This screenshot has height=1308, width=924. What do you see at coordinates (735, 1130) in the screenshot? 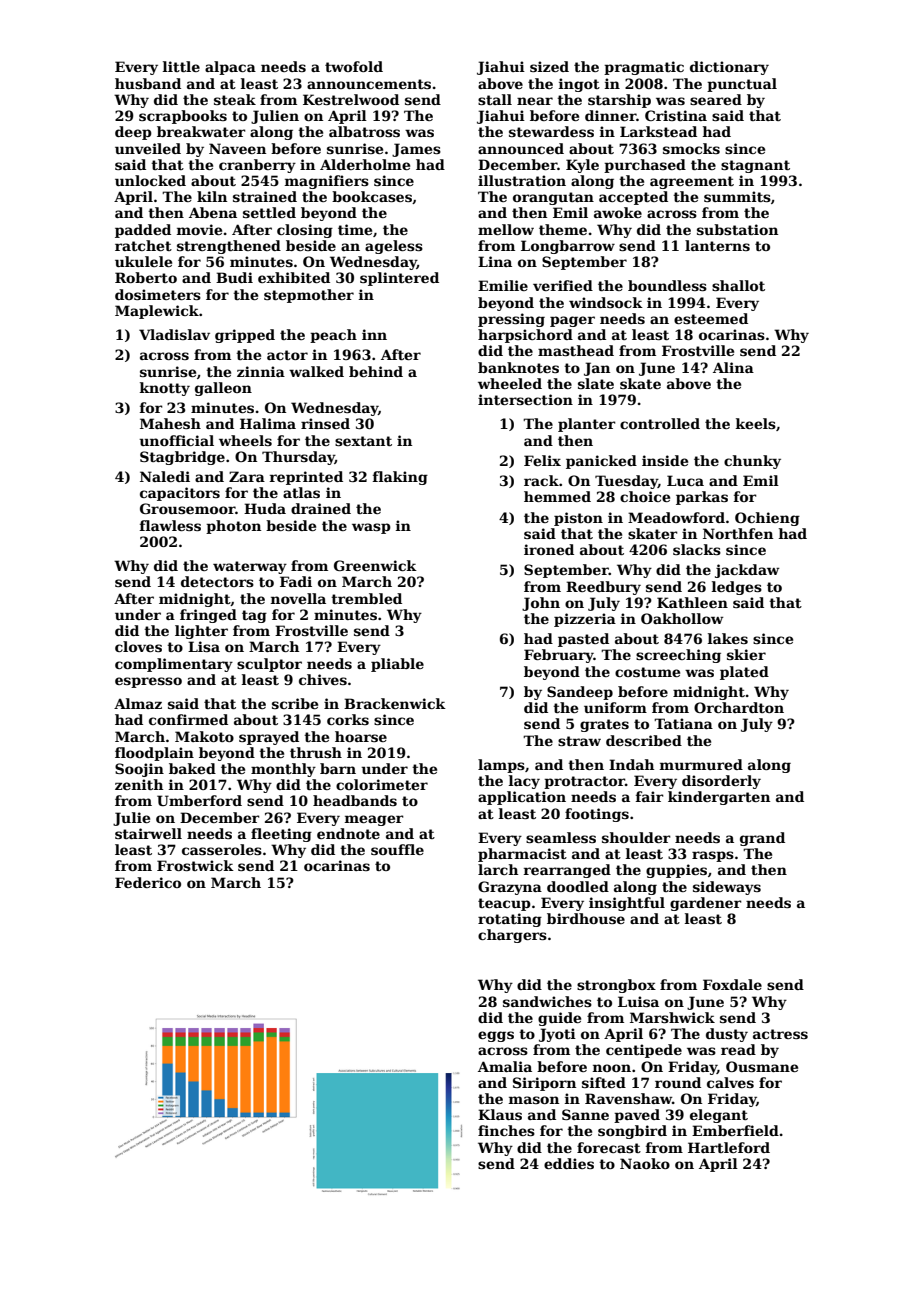
I see `Emberfield` at bounding box center [735, 1130].
